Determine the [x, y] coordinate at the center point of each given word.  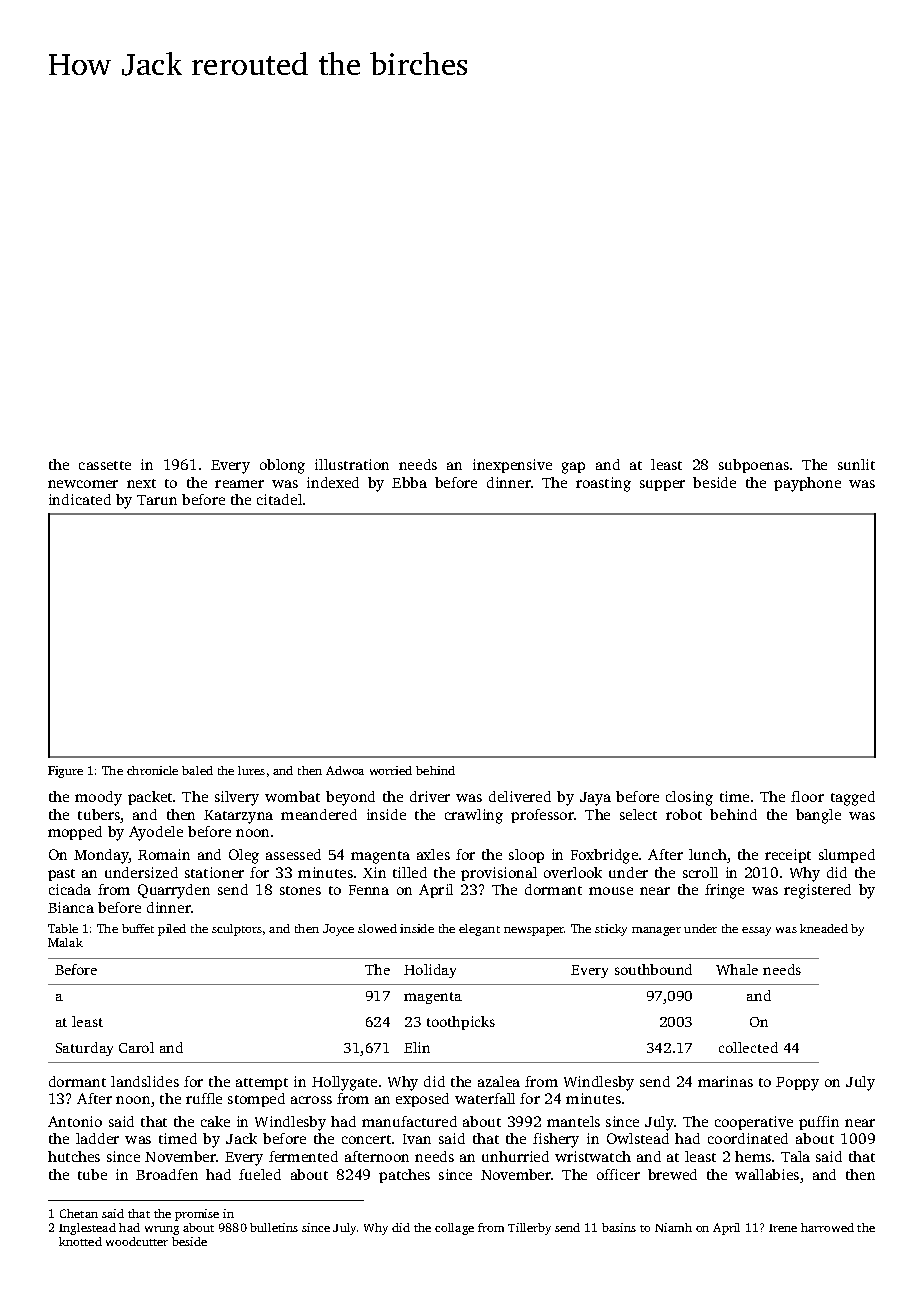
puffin [819, 1123]
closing [689, 798]
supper [662, 485]
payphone [807, 484]
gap [573, 468]
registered [817, 891]
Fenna [369, 890]
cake [215, 1121]
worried [391, 770]
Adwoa [345, 770]
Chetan [79, 1213]
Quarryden [174, 891]
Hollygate [344, 1083]
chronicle [152, 770]
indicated [80, 499]
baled [197, 770]
